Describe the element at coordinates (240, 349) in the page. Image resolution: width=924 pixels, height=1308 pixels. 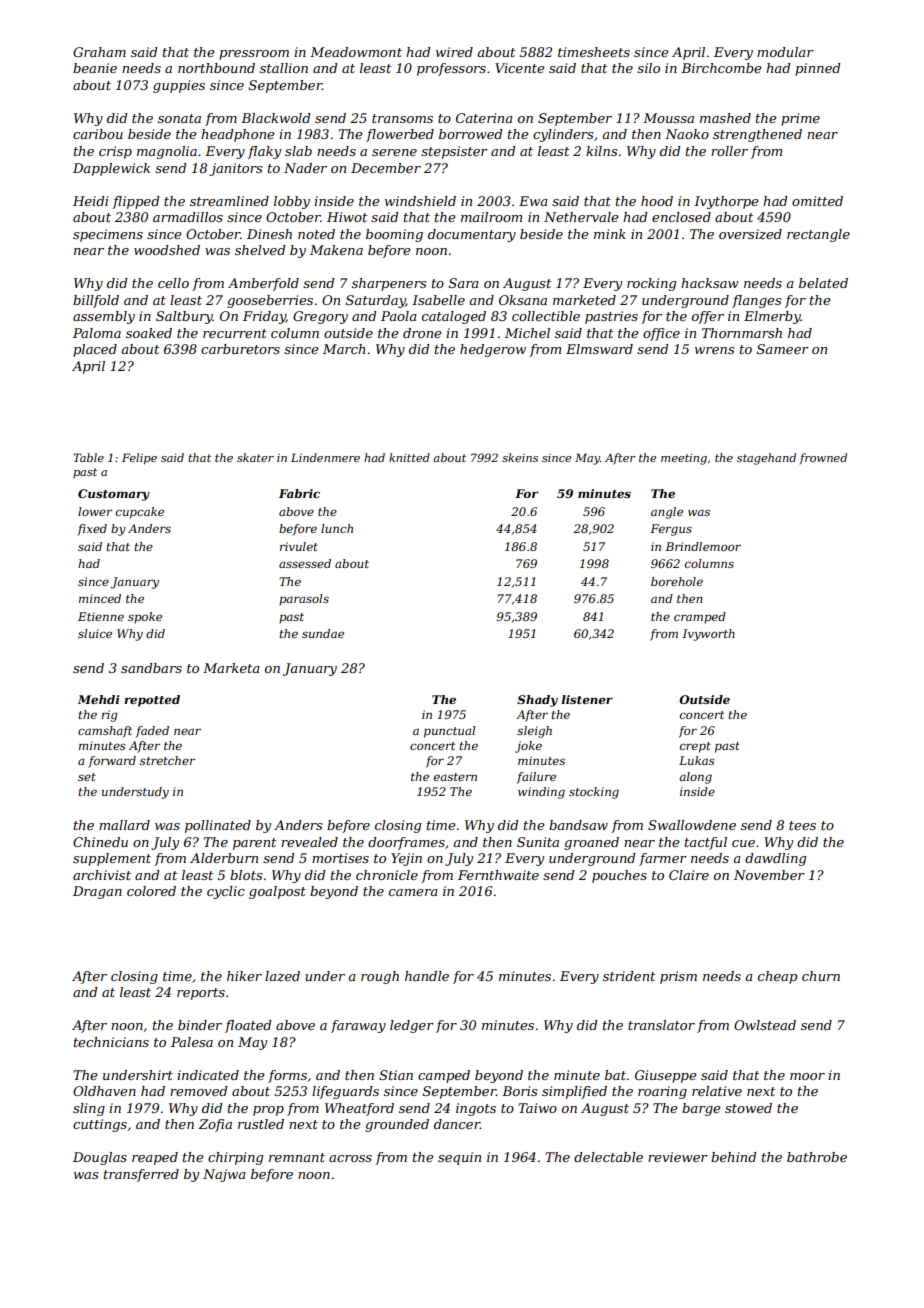
I see `carburetors` at that location.
